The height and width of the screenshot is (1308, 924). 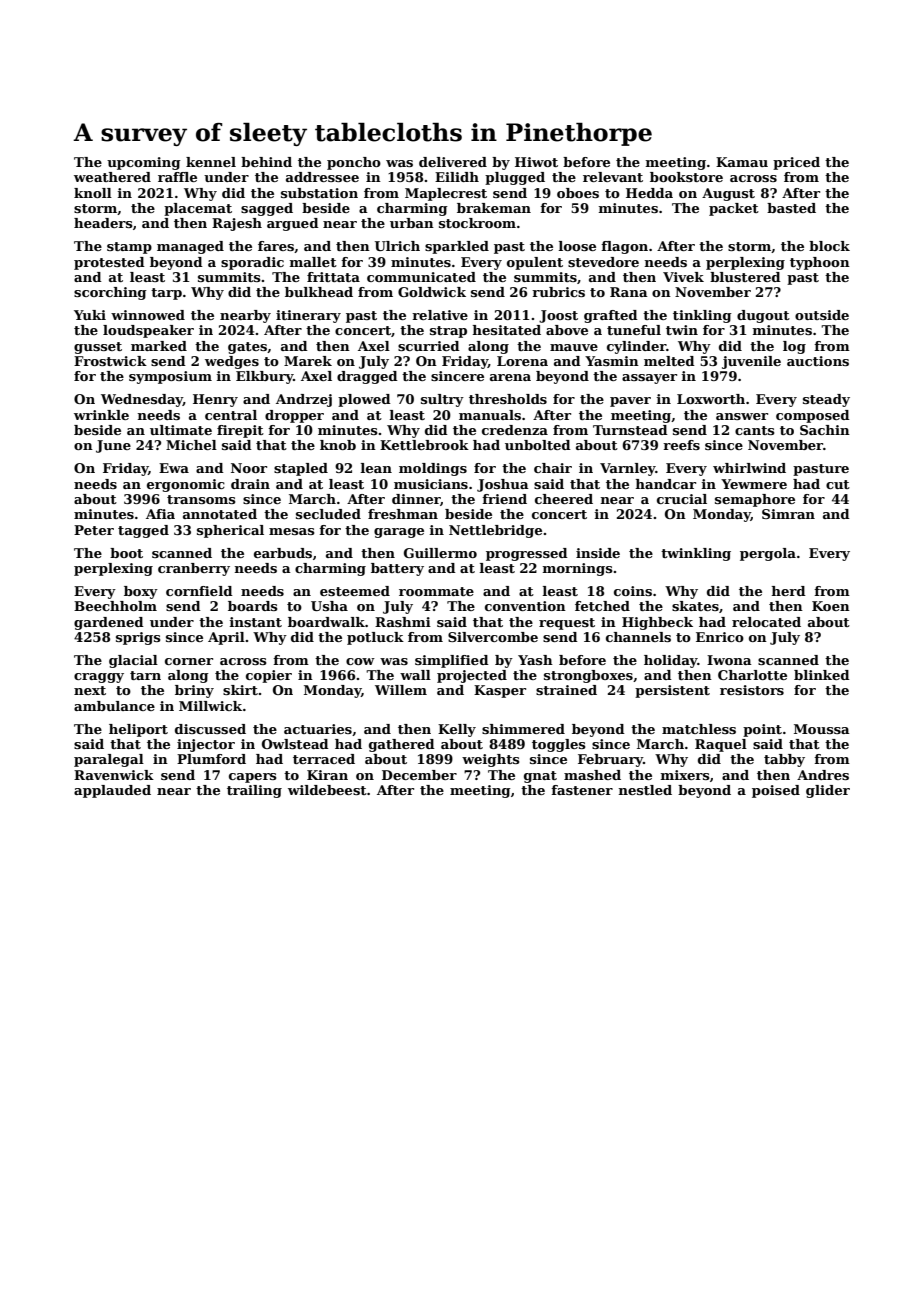 I want to click on fastener, so click(x=582, y=790).
